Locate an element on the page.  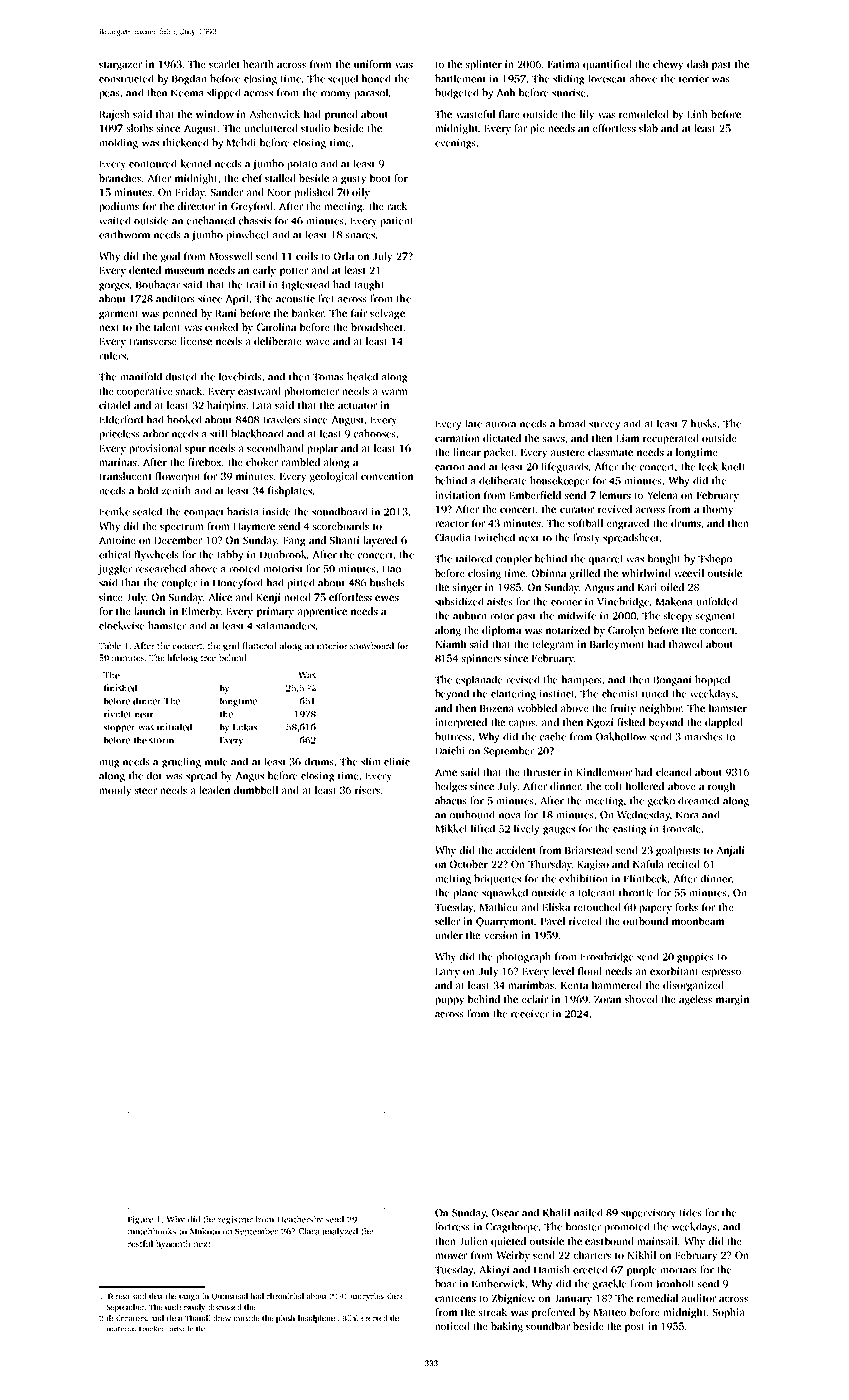
cabooses is located at coordinates (375, 433).
